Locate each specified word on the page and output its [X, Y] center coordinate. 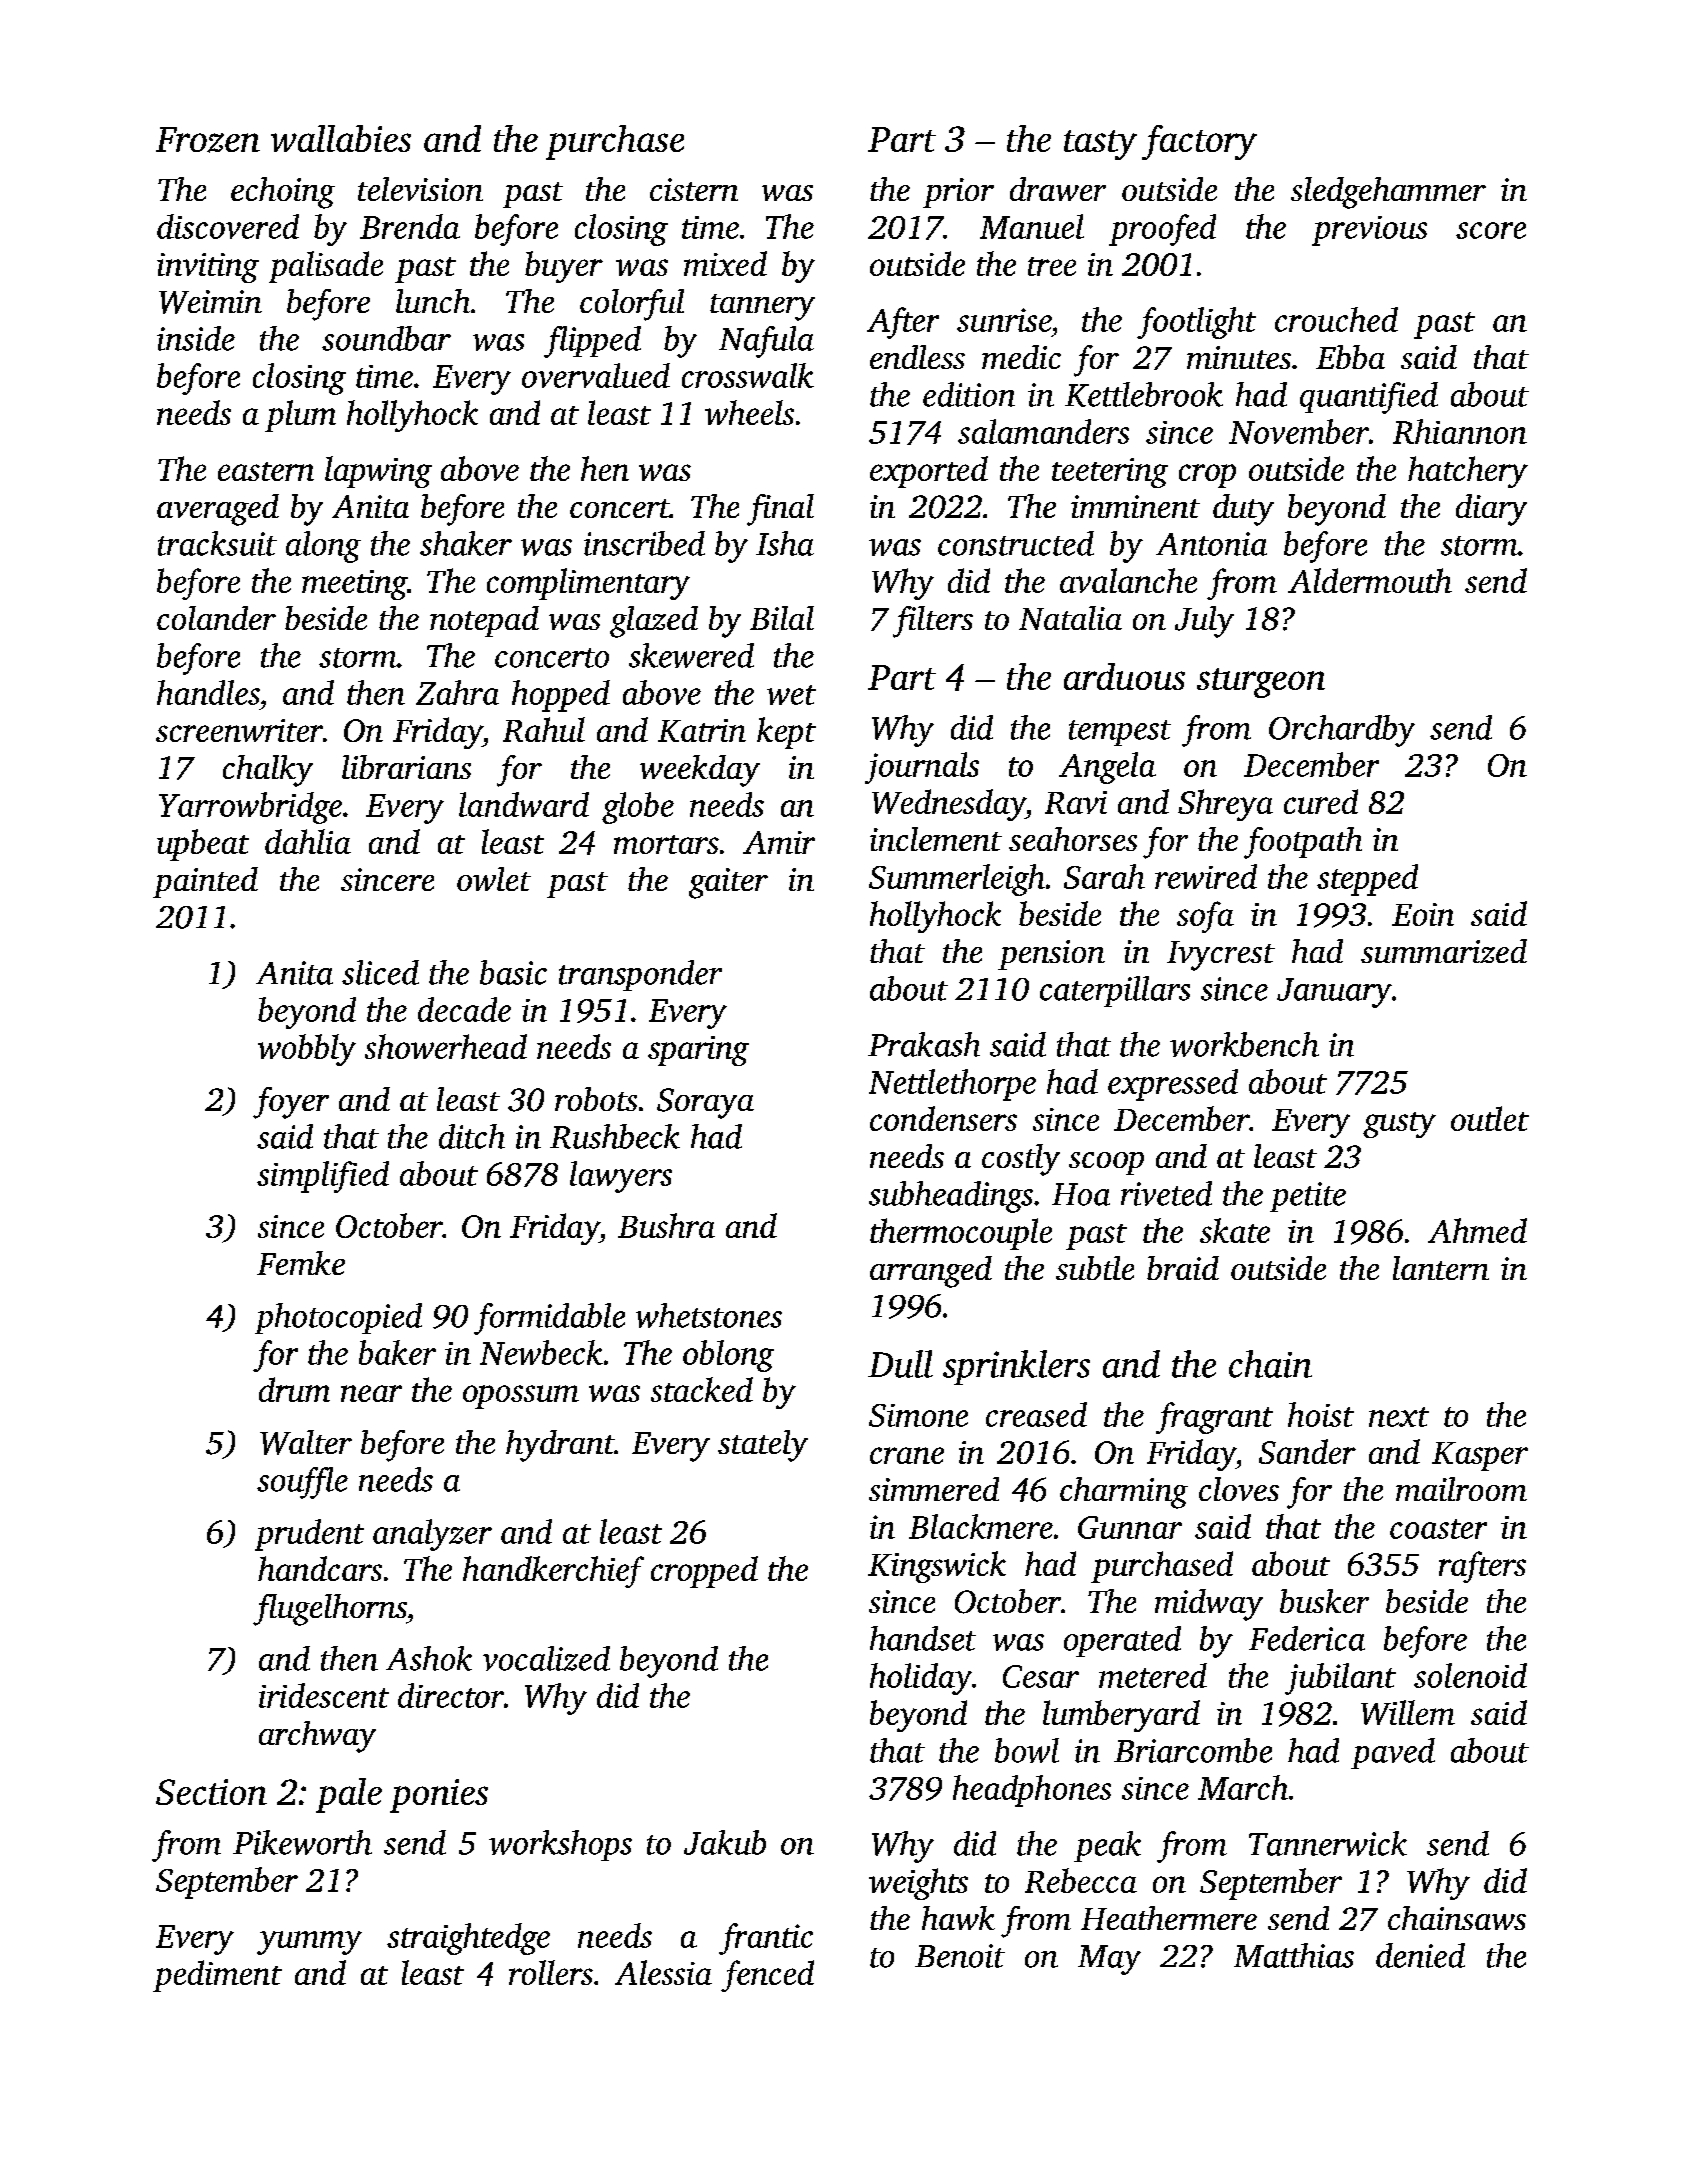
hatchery [1468, 472]
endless [917, 357]
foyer [291, 1103]
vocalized [546, 1658]
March [1243, 1787]
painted [205, 882]
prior [958, 193]
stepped [1367, 880]
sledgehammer [1388, 193]
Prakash [924, 1044]
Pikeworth [302, 1842]
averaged [218, 510]
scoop [1106, 1163]
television [420, 189]
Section [211, 1792]
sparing [698, 1051]
